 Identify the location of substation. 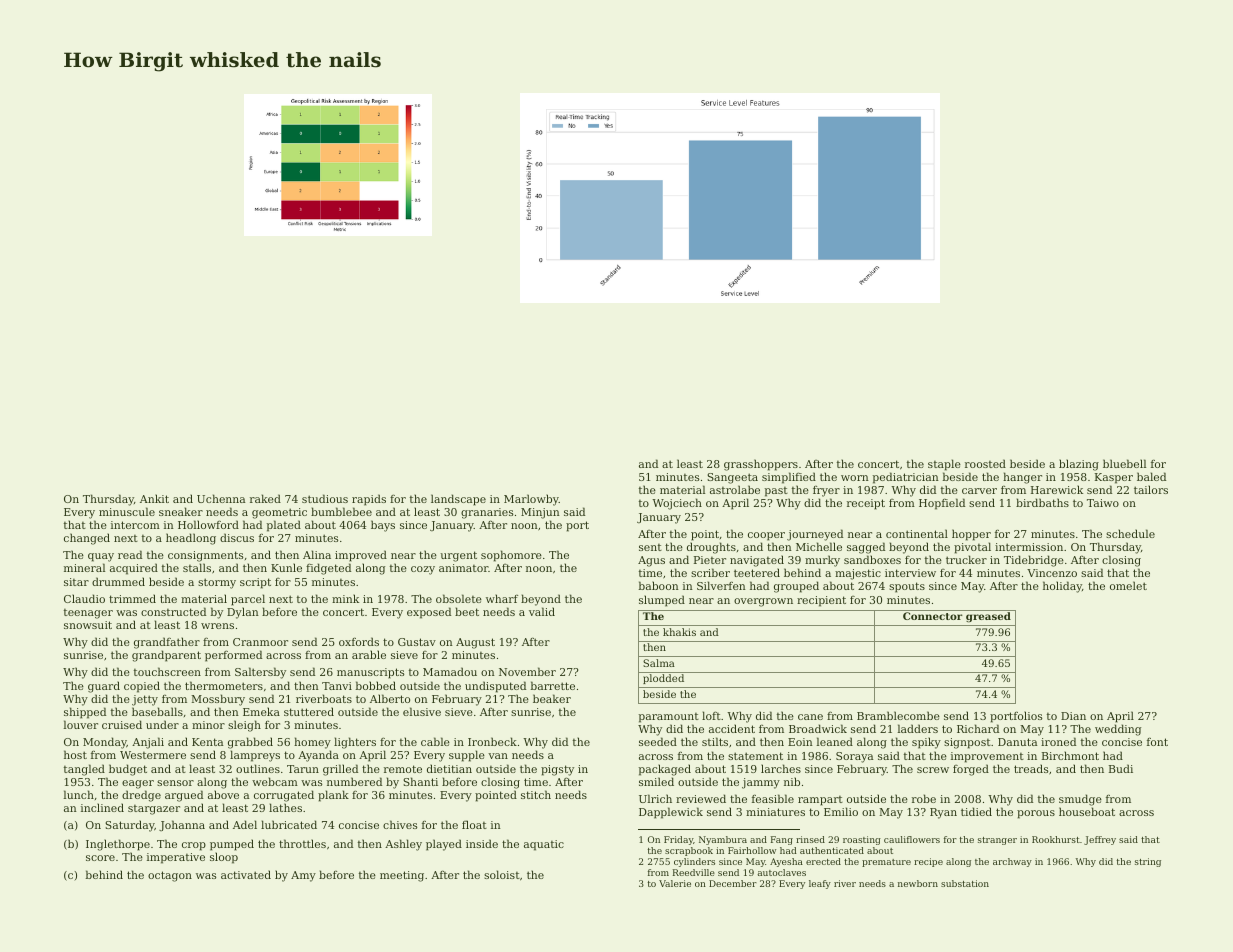
(965, 883).
